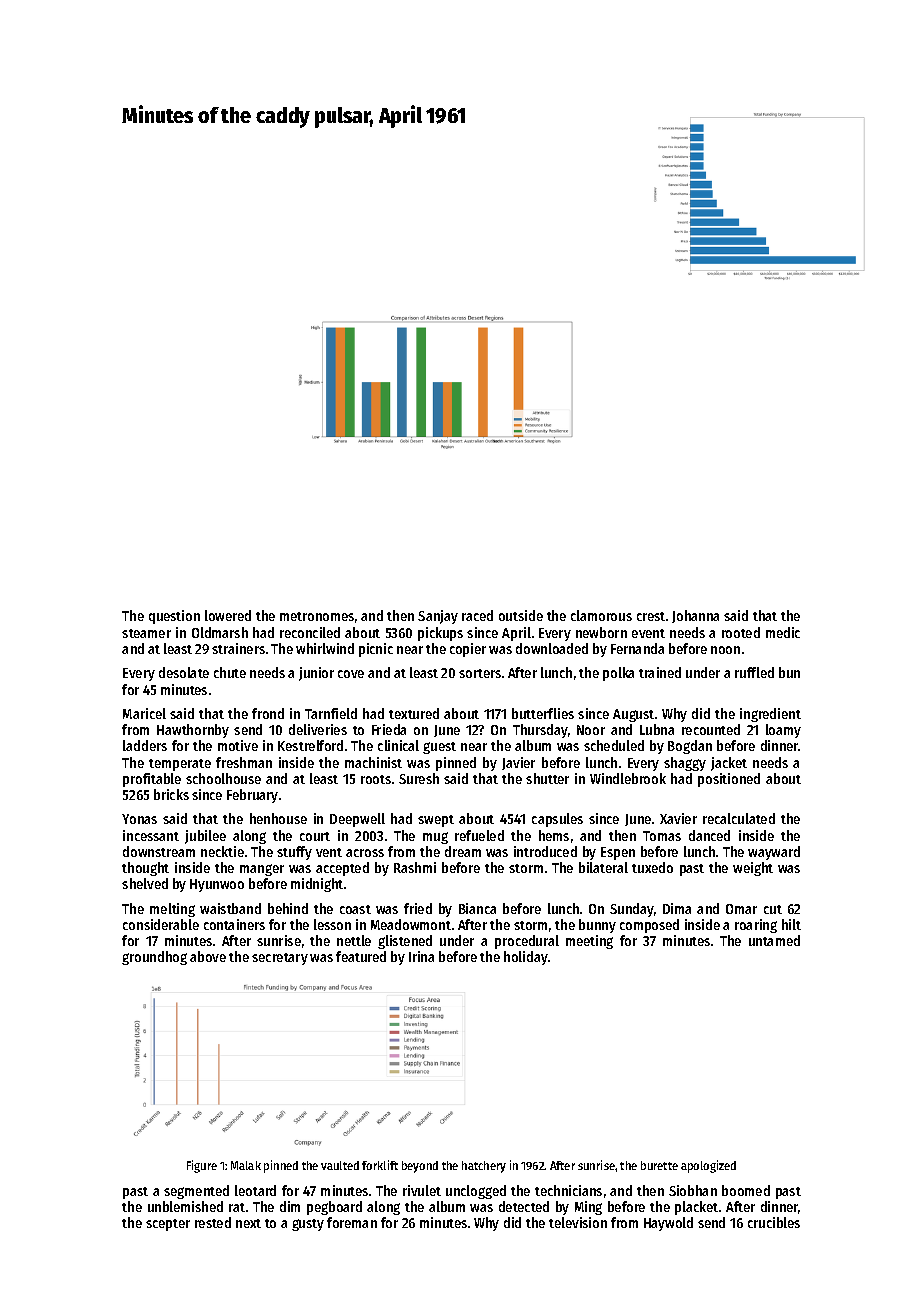 The width and height of the image is (924, 1308). What do you see at coordinates (695, 616) in the image?
I see `Johanna` at bounding box center [695, 616].
